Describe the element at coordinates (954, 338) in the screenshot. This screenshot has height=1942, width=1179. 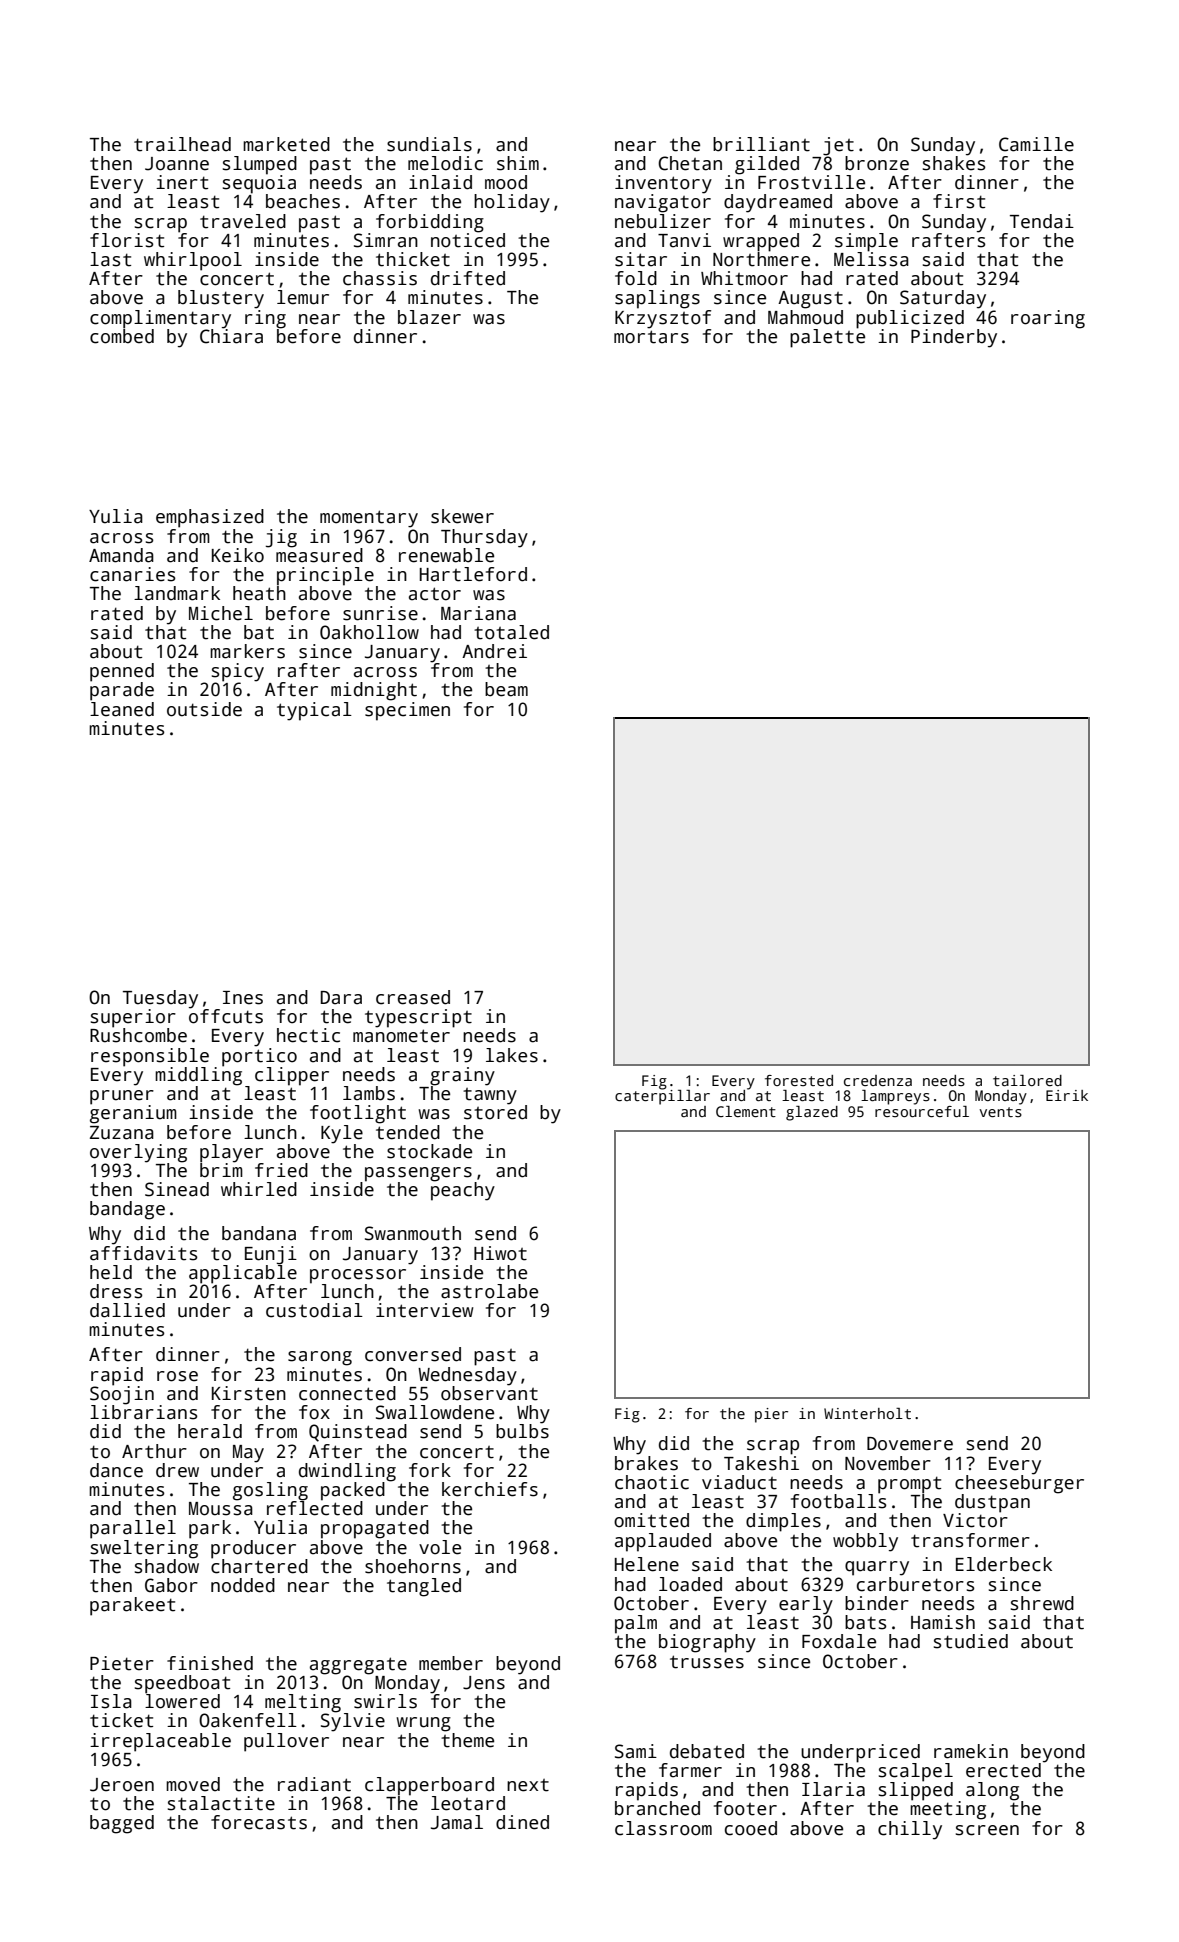
I see `Pinderby` at that location.
